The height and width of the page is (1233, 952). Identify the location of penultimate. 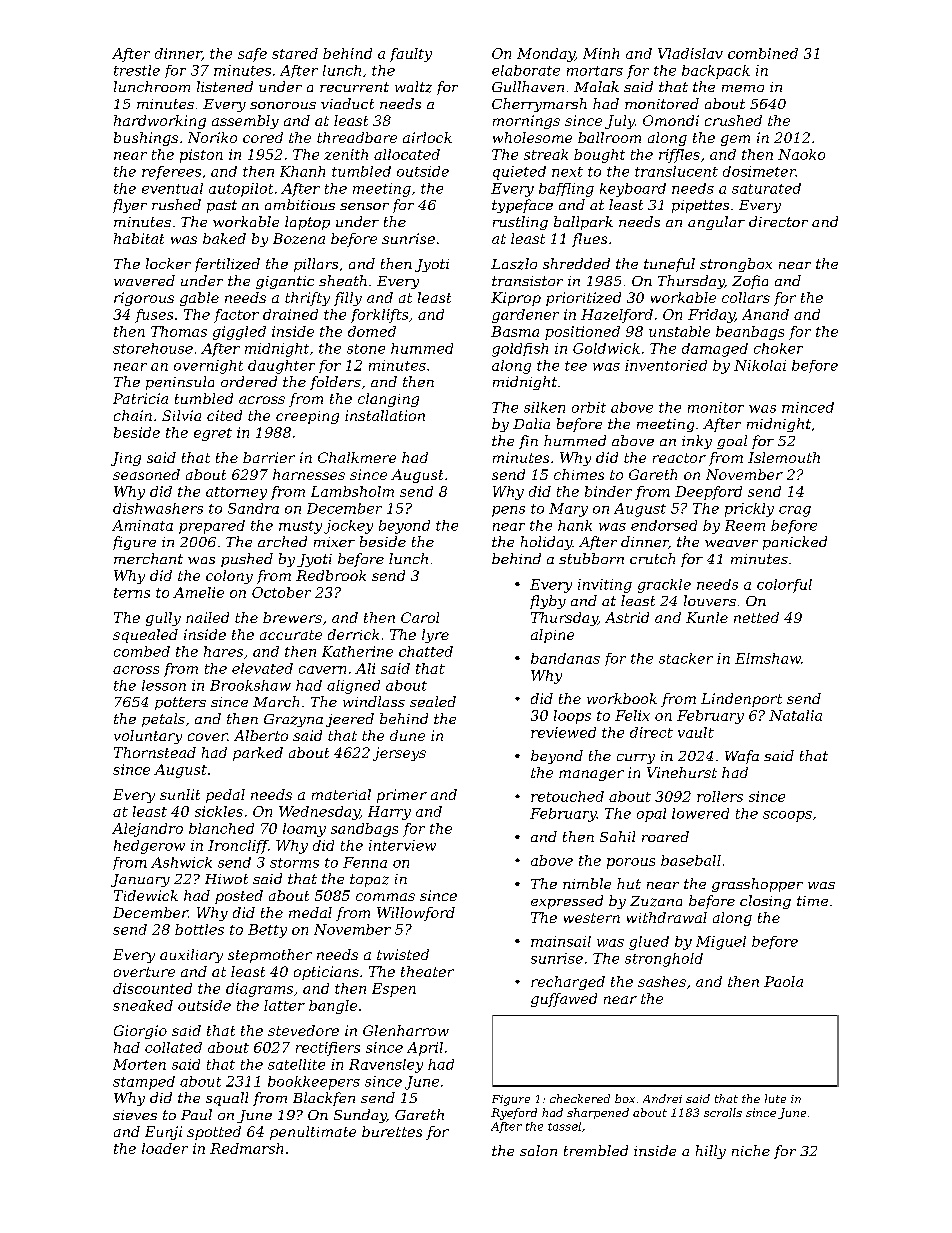
(313, 1133).
